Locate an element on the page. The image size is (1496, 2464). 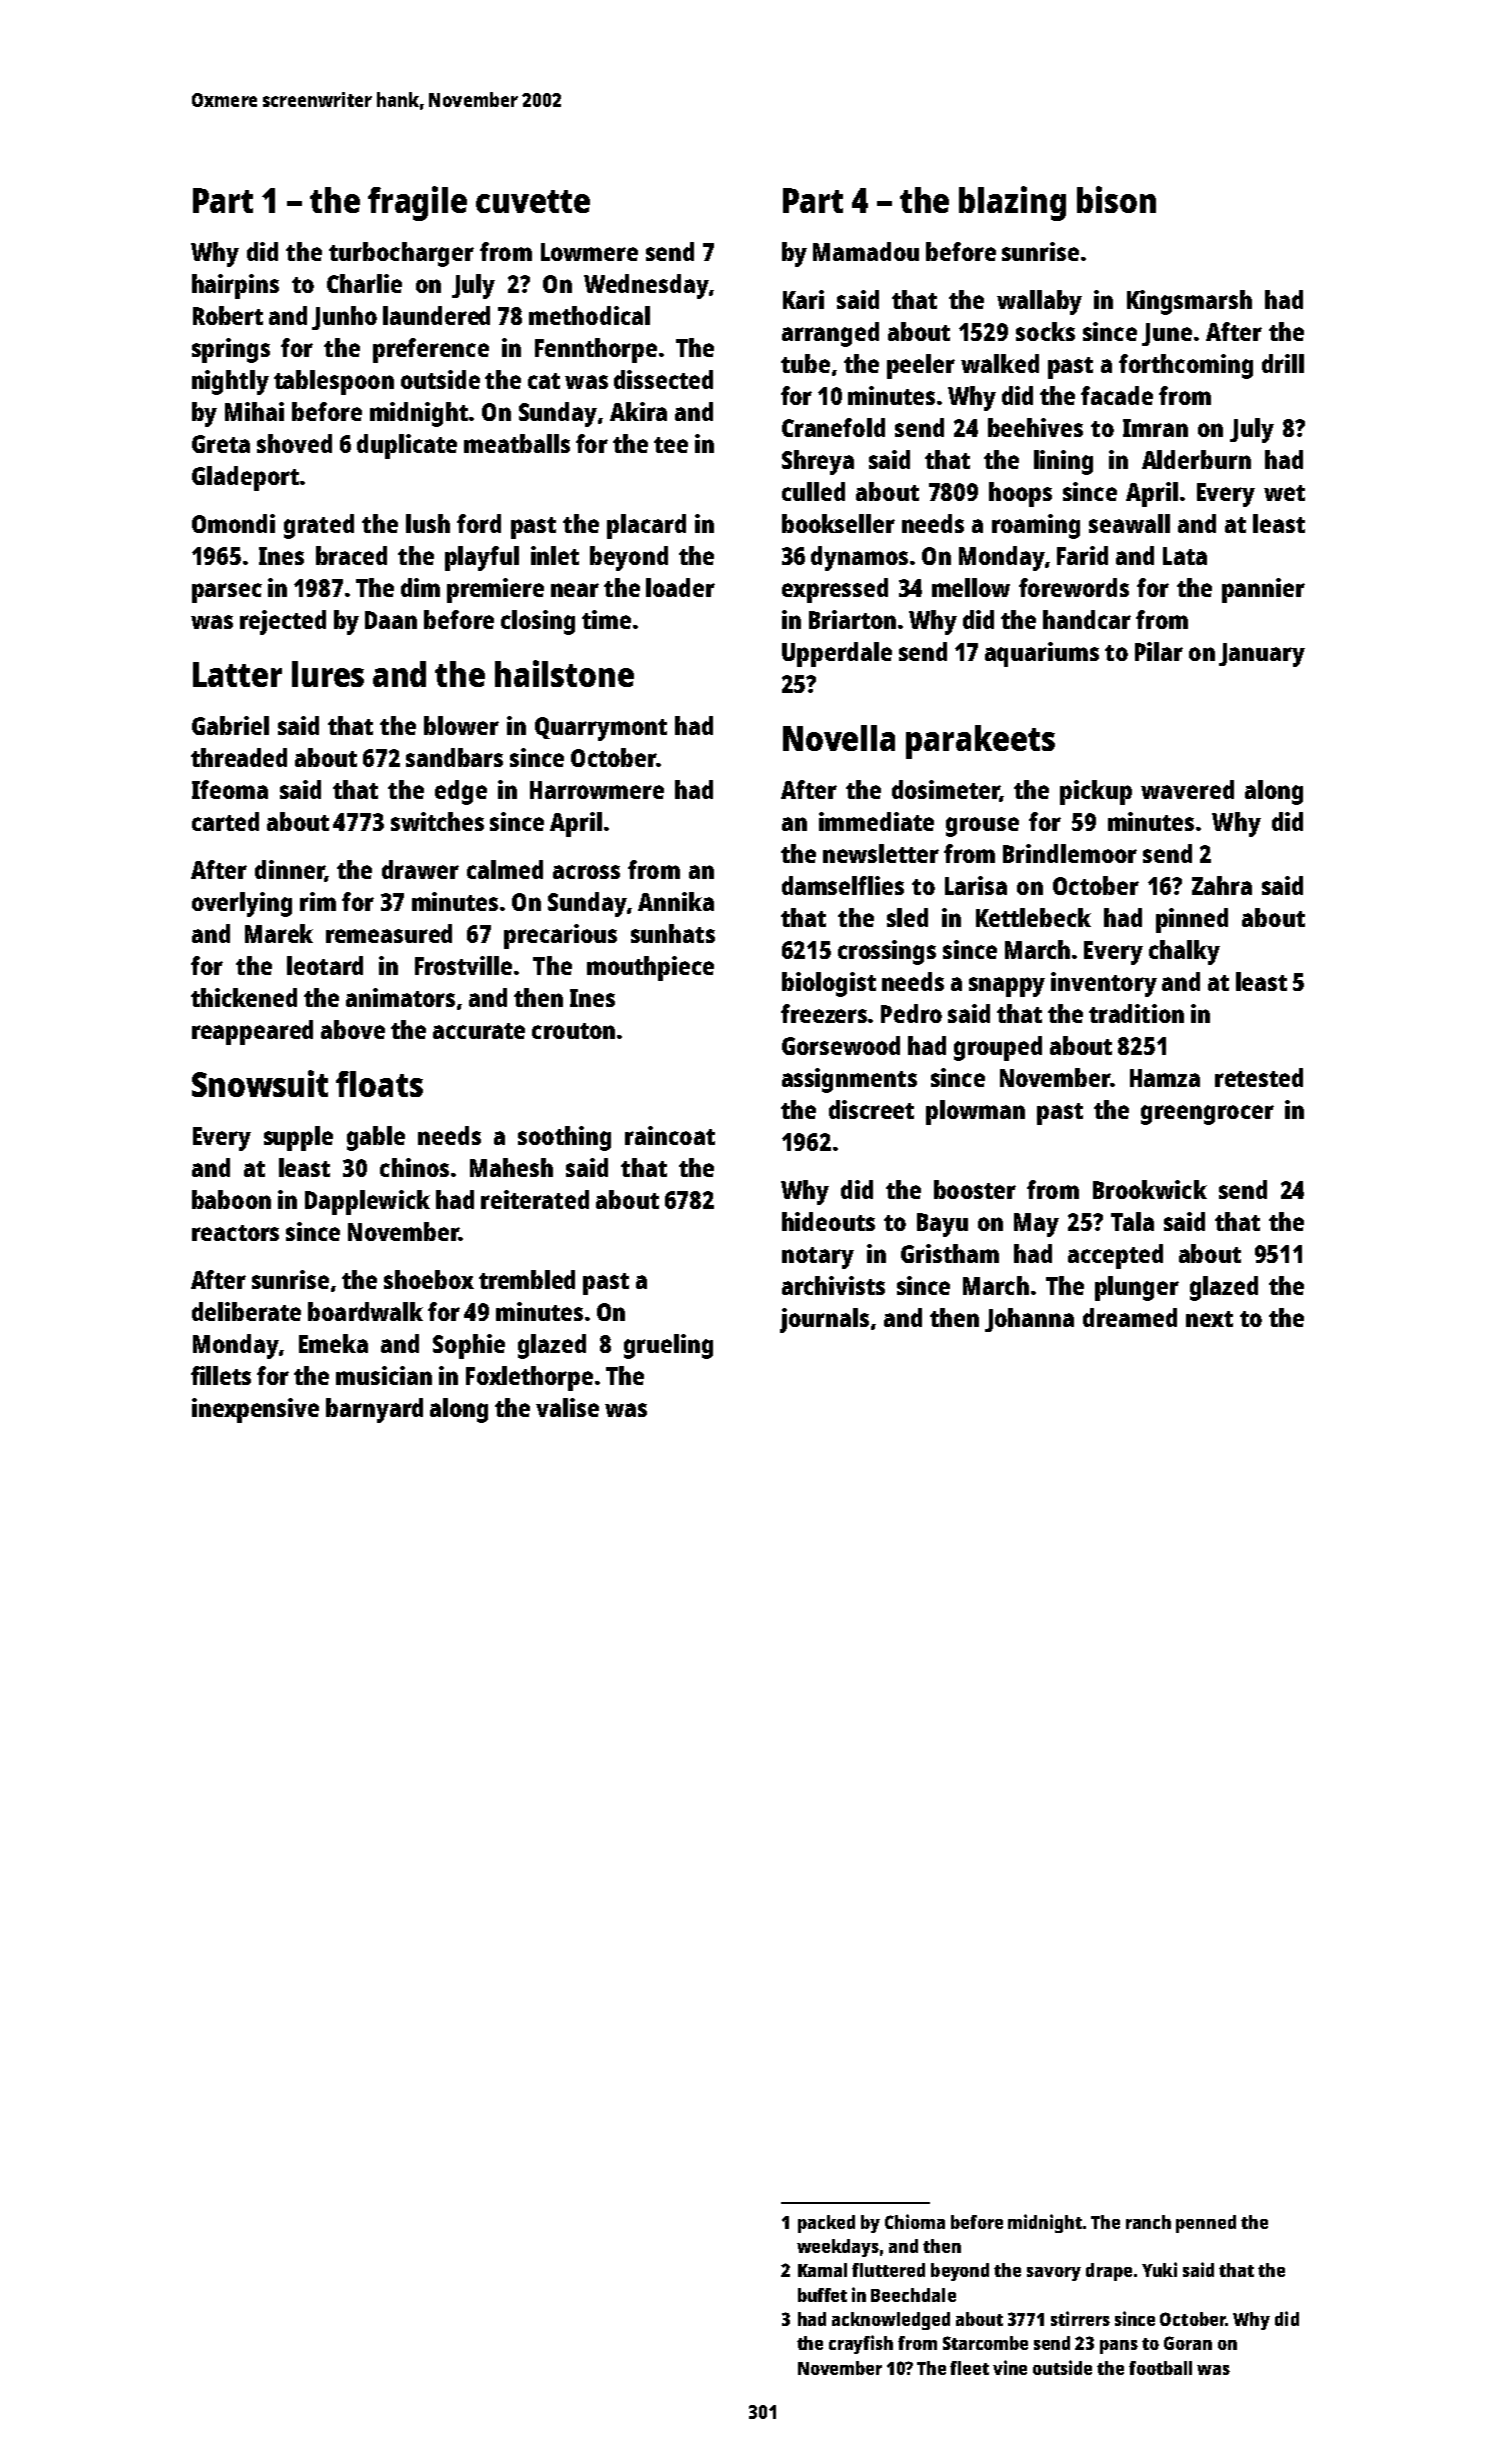
packed is located at coordinates (826, 2224).
